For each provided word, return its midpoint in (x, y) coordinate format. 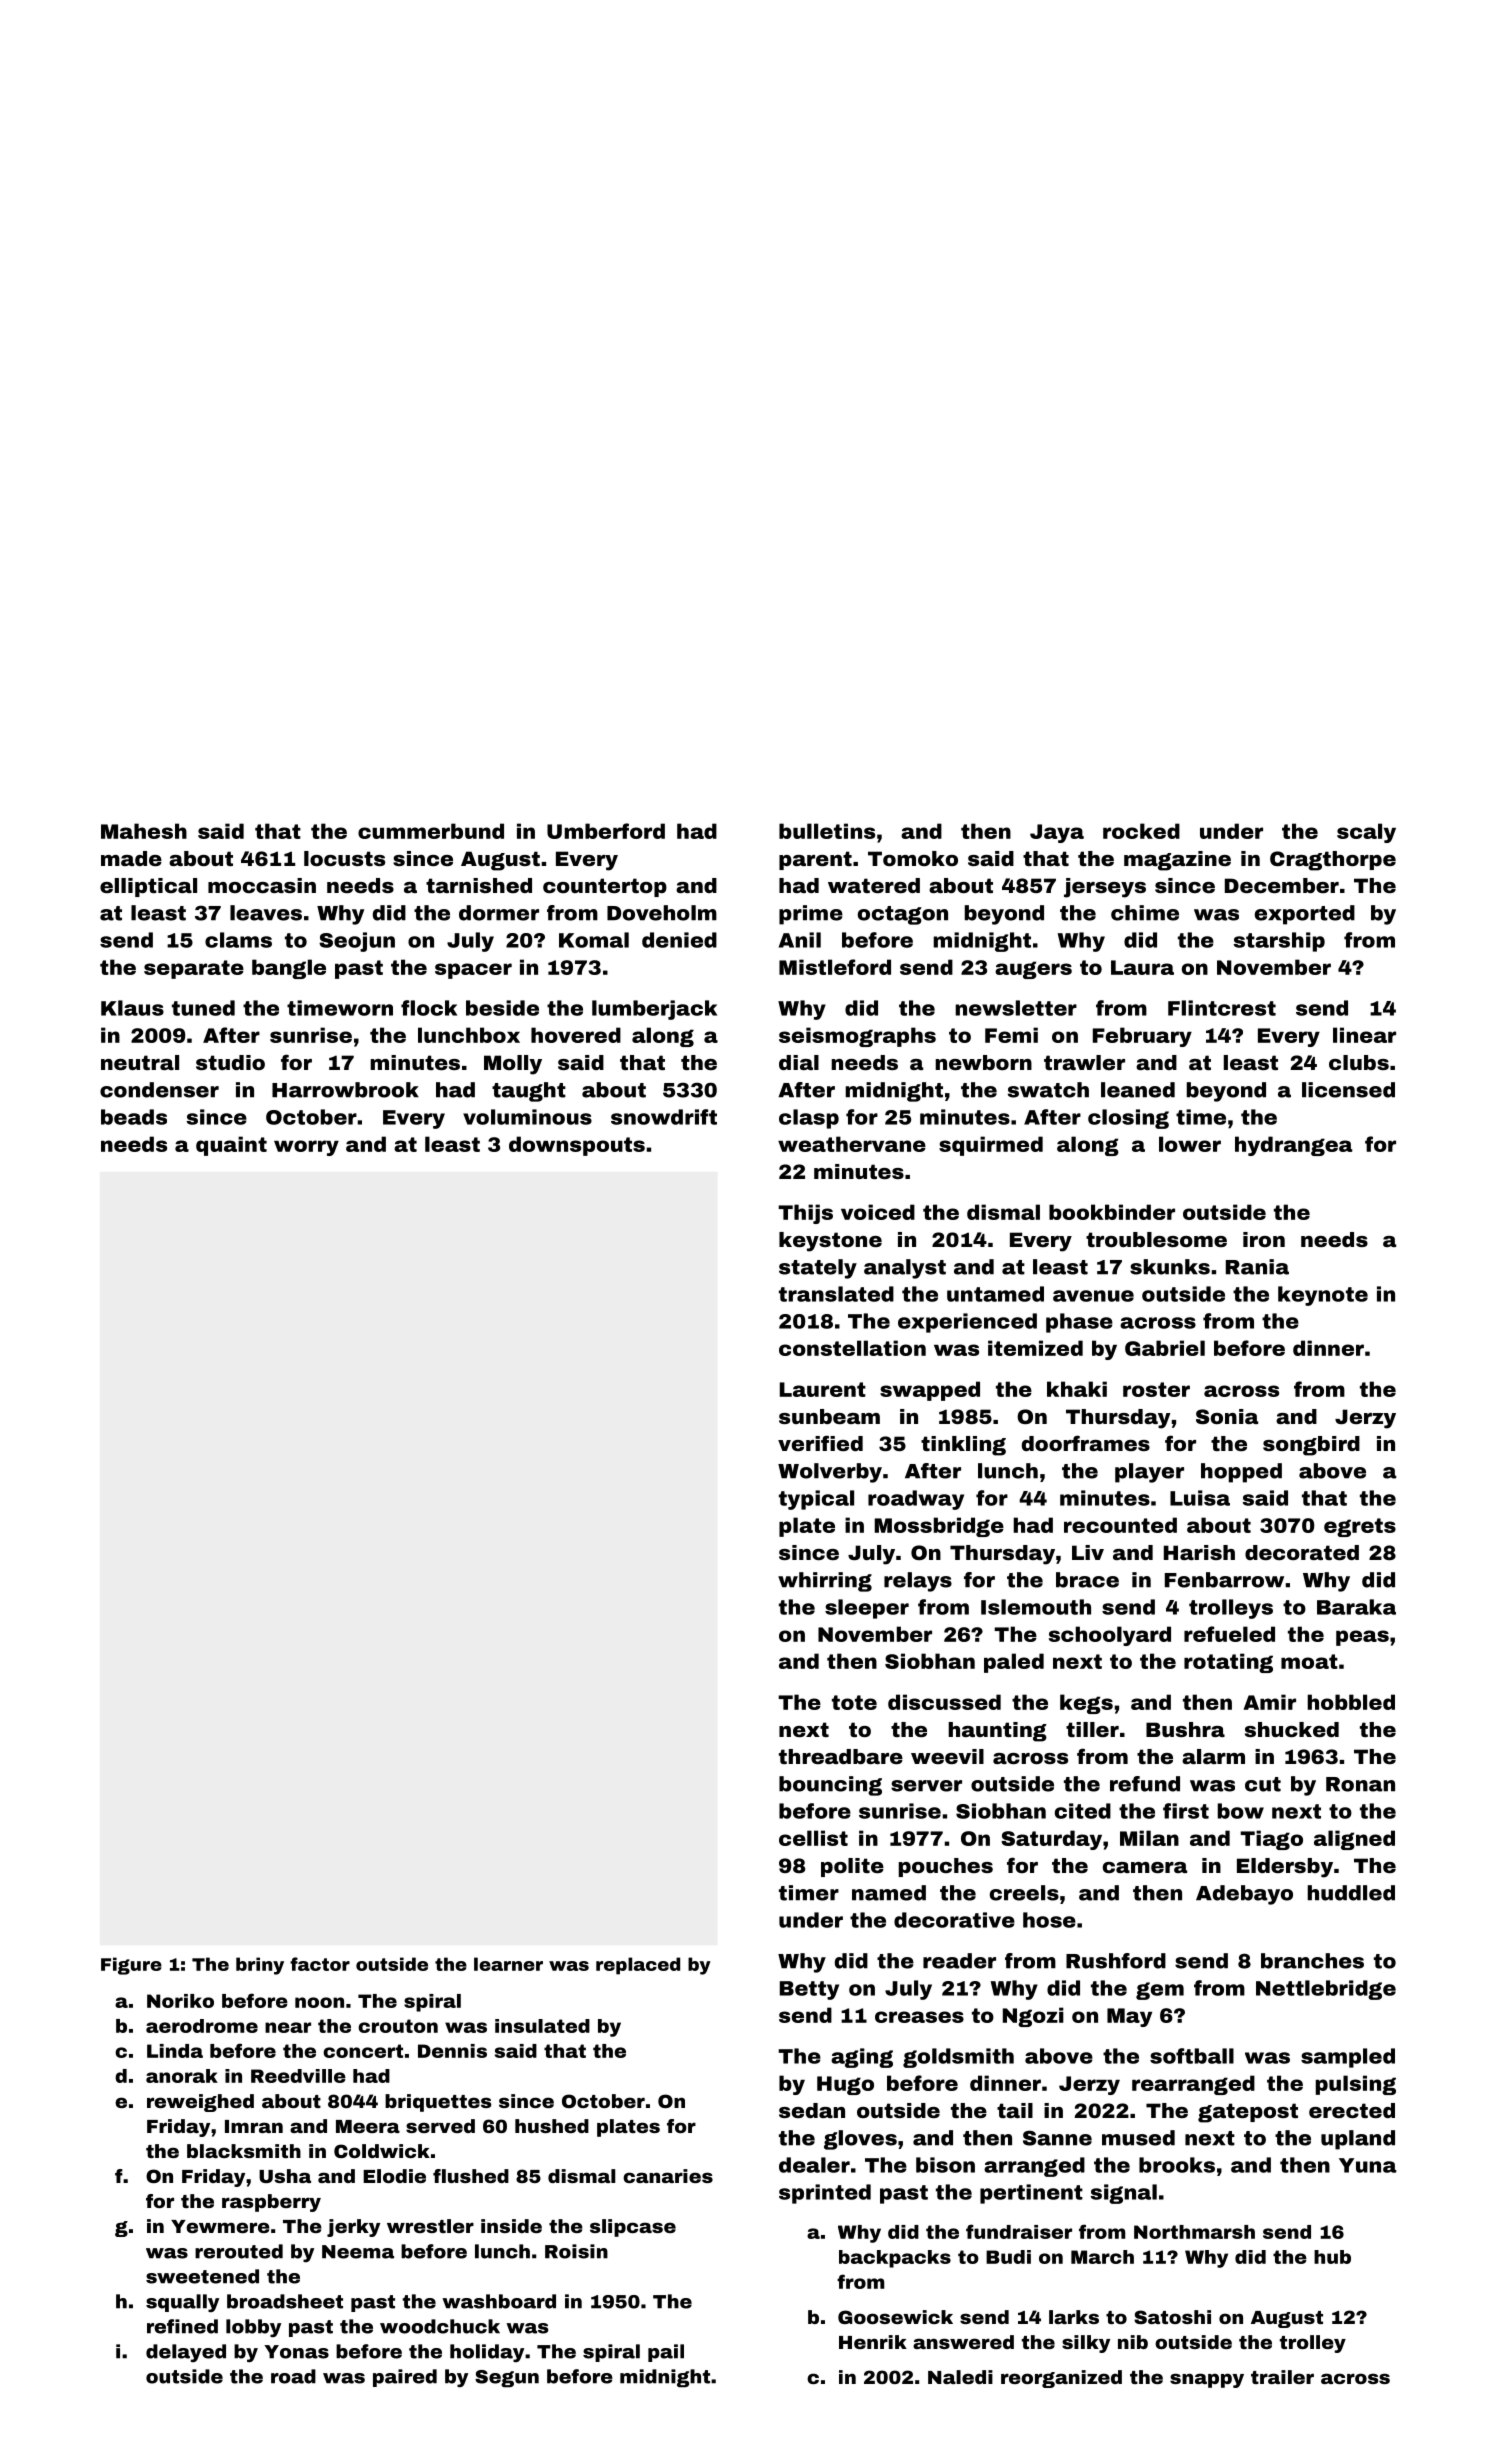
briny (260, 1966)
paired (405, 2378)
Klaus (132, 1008)
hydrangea (1294, 1146)
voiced (878, 1212)
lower (1190, 1144)
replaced (638, 1966)
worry (306, 1148)
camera (1145, 1867)
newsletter (1016, 1008)
